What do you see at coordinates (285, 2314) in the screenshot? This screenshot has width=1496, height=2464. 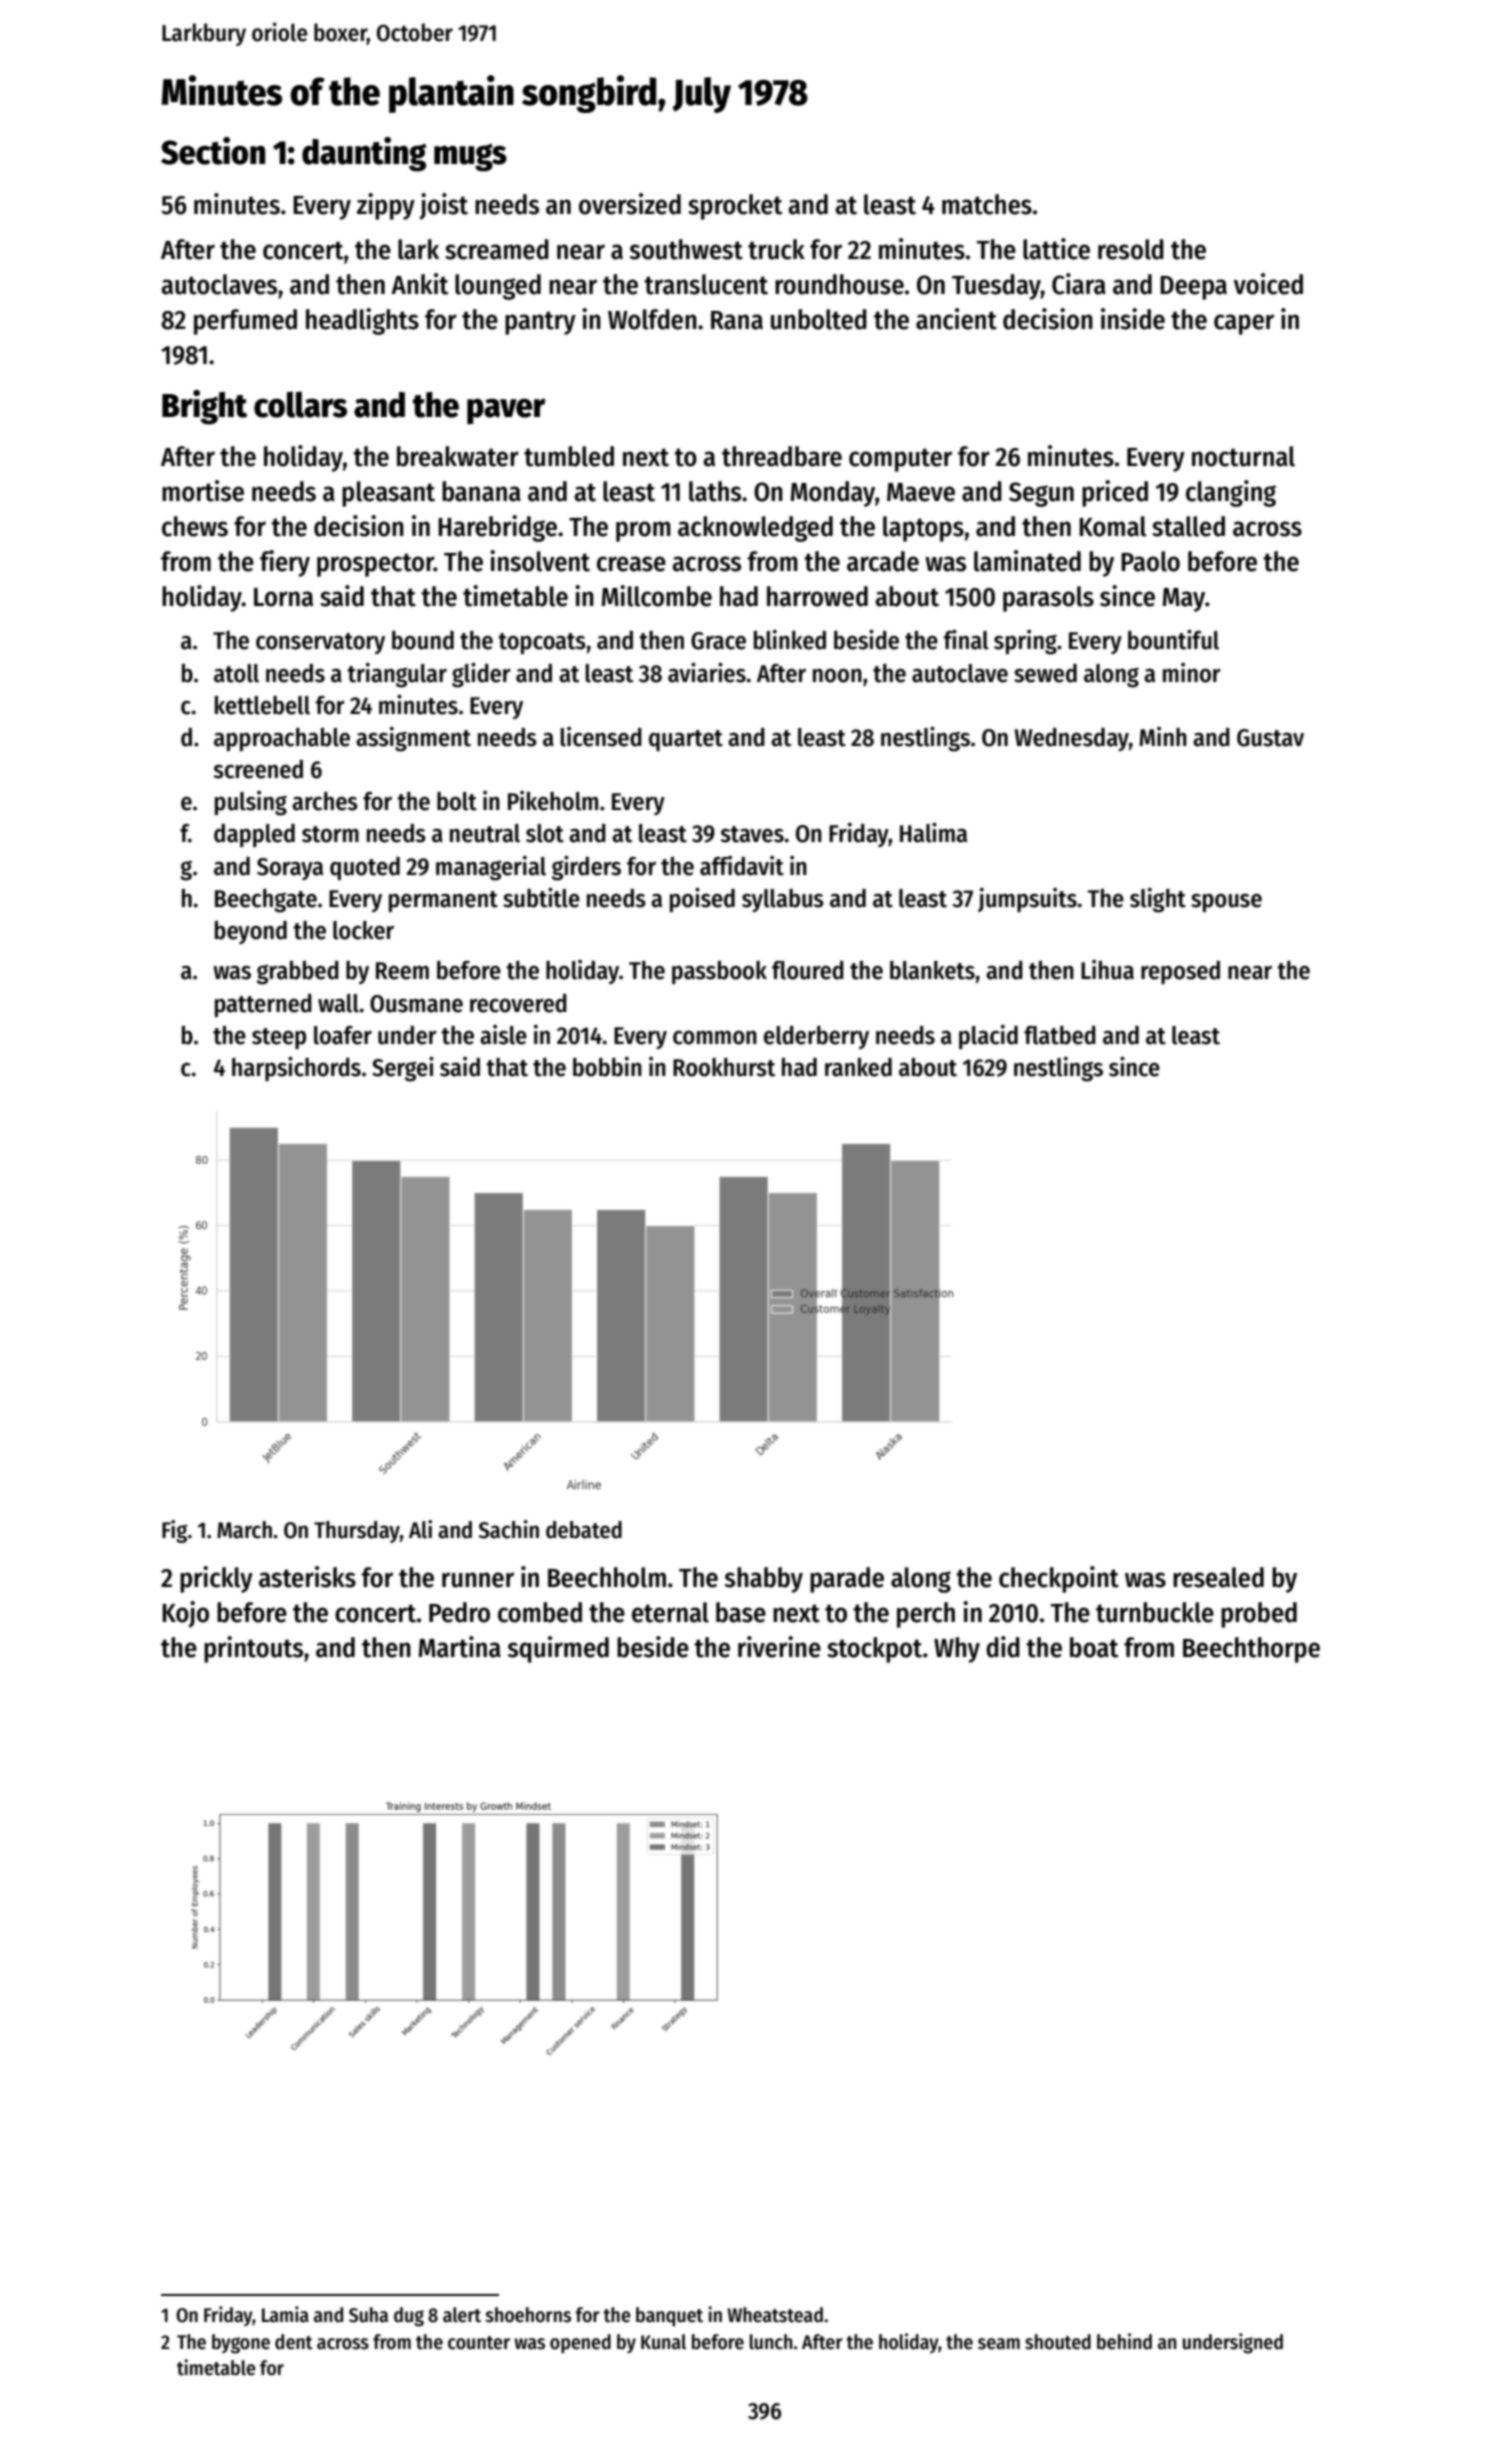 I see `Lamia` at bounding box center [285, 2314].
